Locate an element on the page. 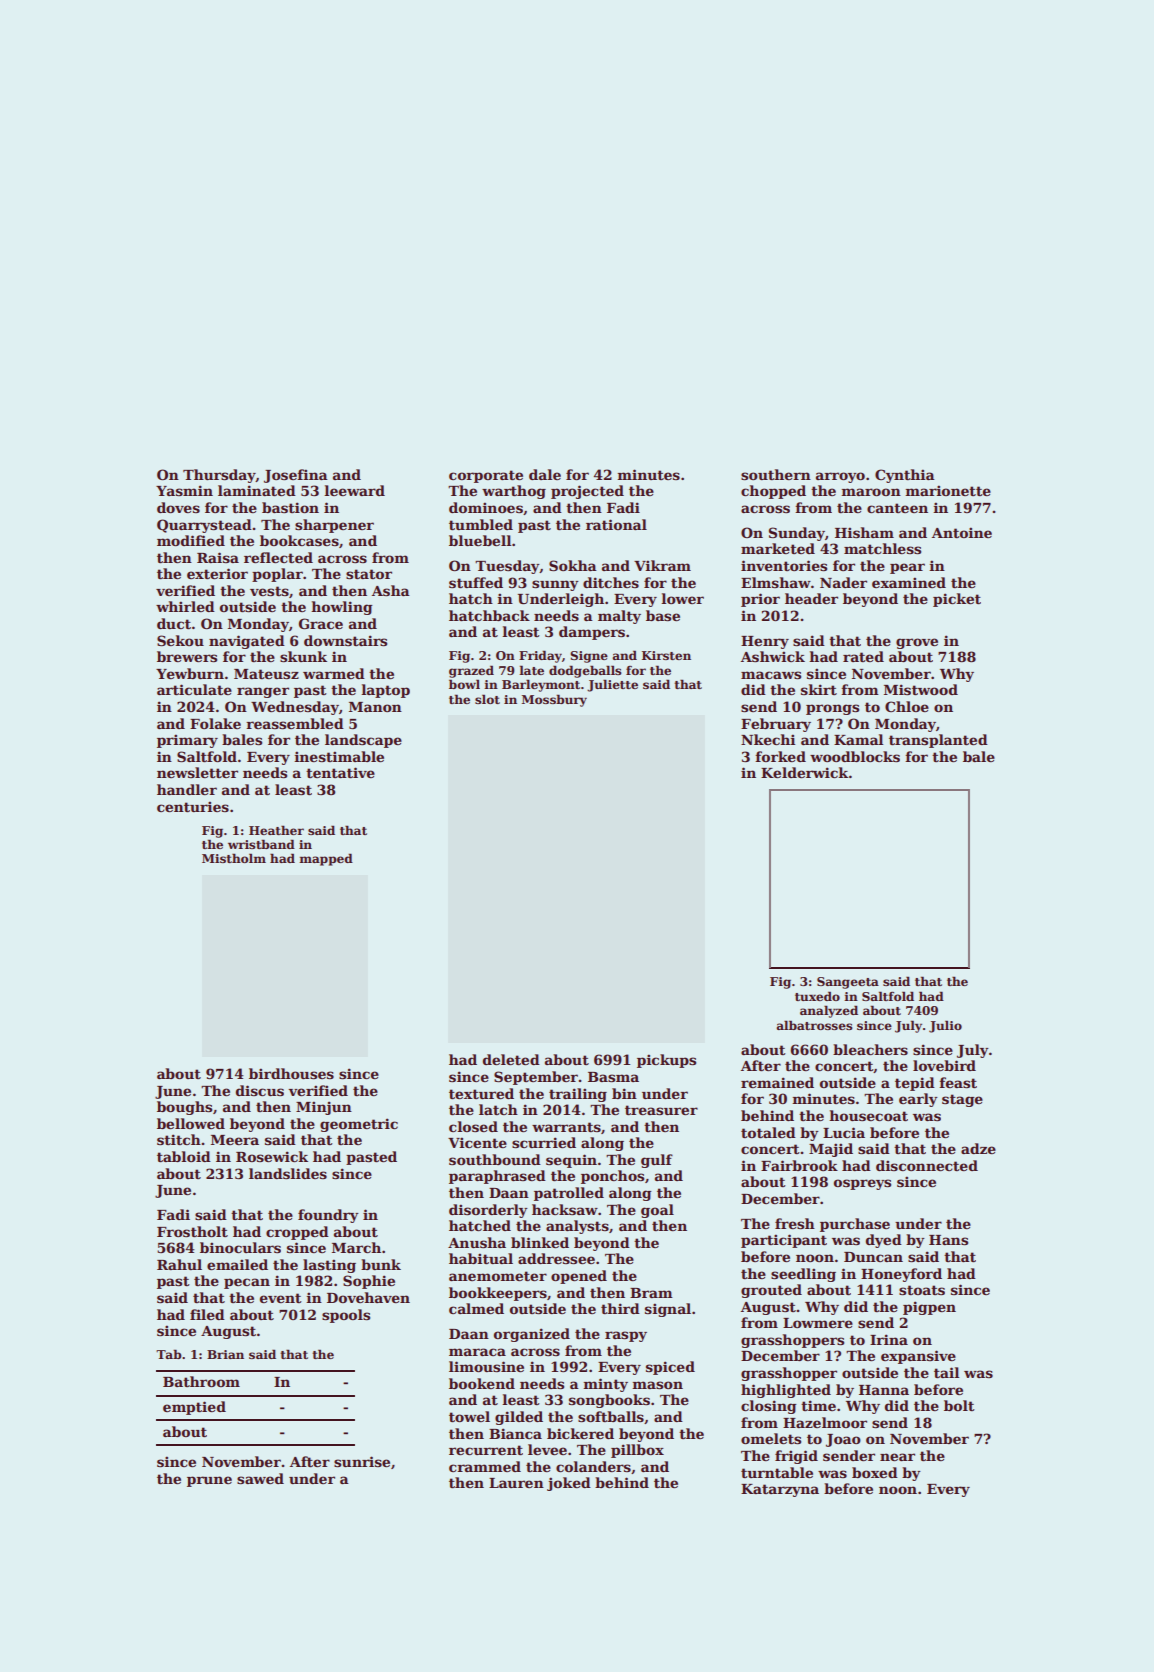 The width and height of the page is (1154, 1672). bastion is located at coordinates (290, 507).
